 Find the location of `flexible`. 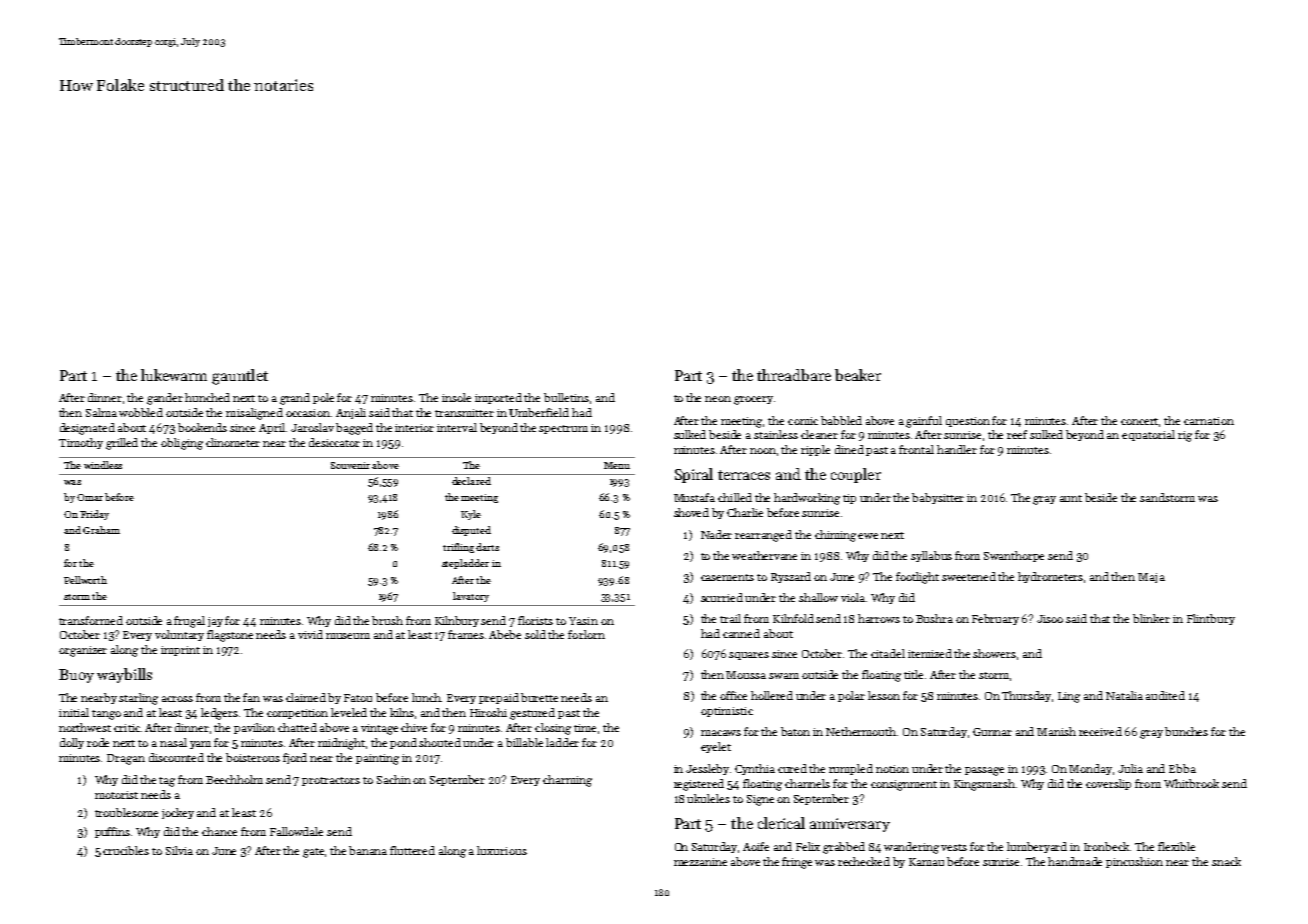

flexible is located at coordinates (1176, 846).
